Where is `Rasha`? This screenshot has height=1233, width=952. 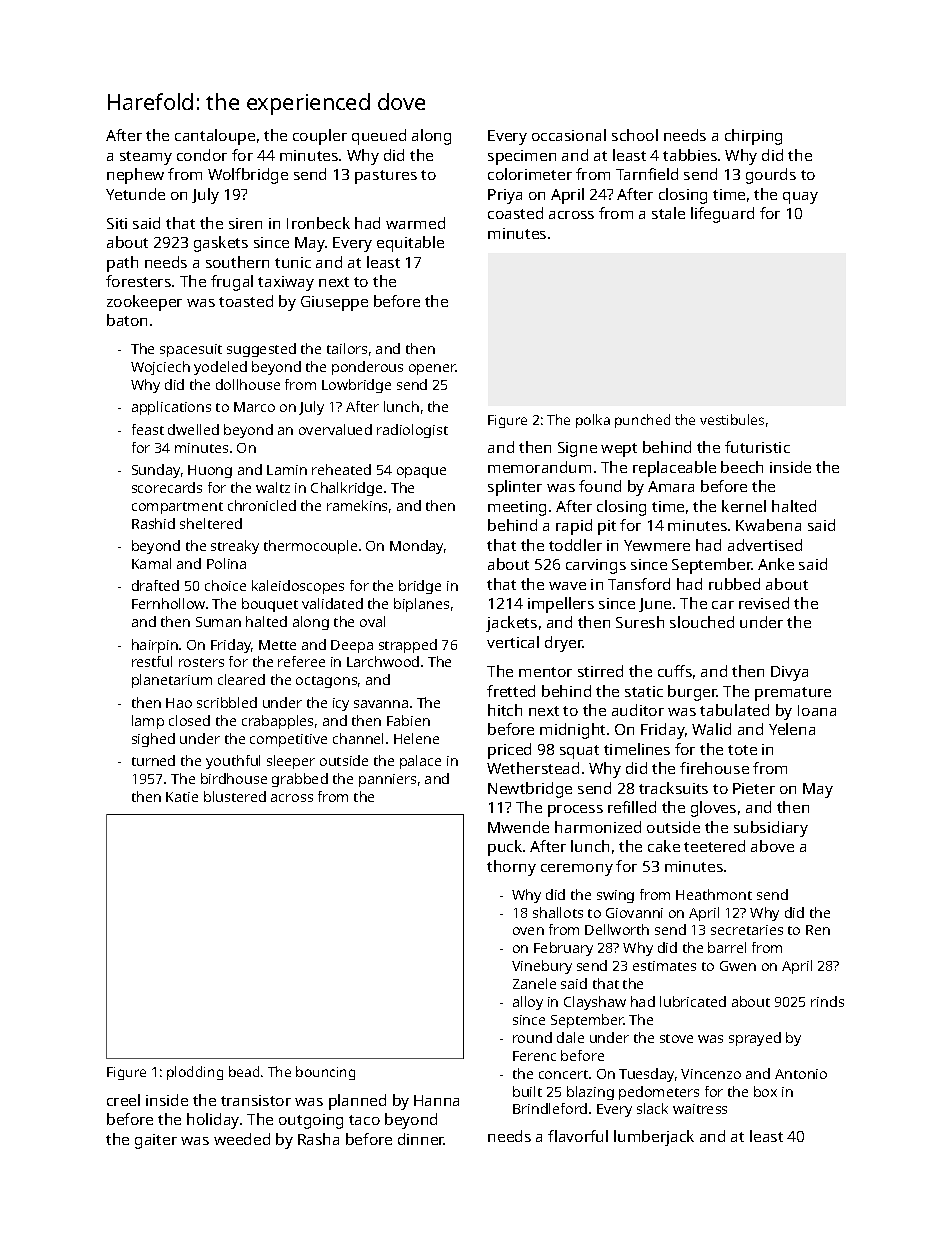 Rasha is located at coordinates (318, 1139).
